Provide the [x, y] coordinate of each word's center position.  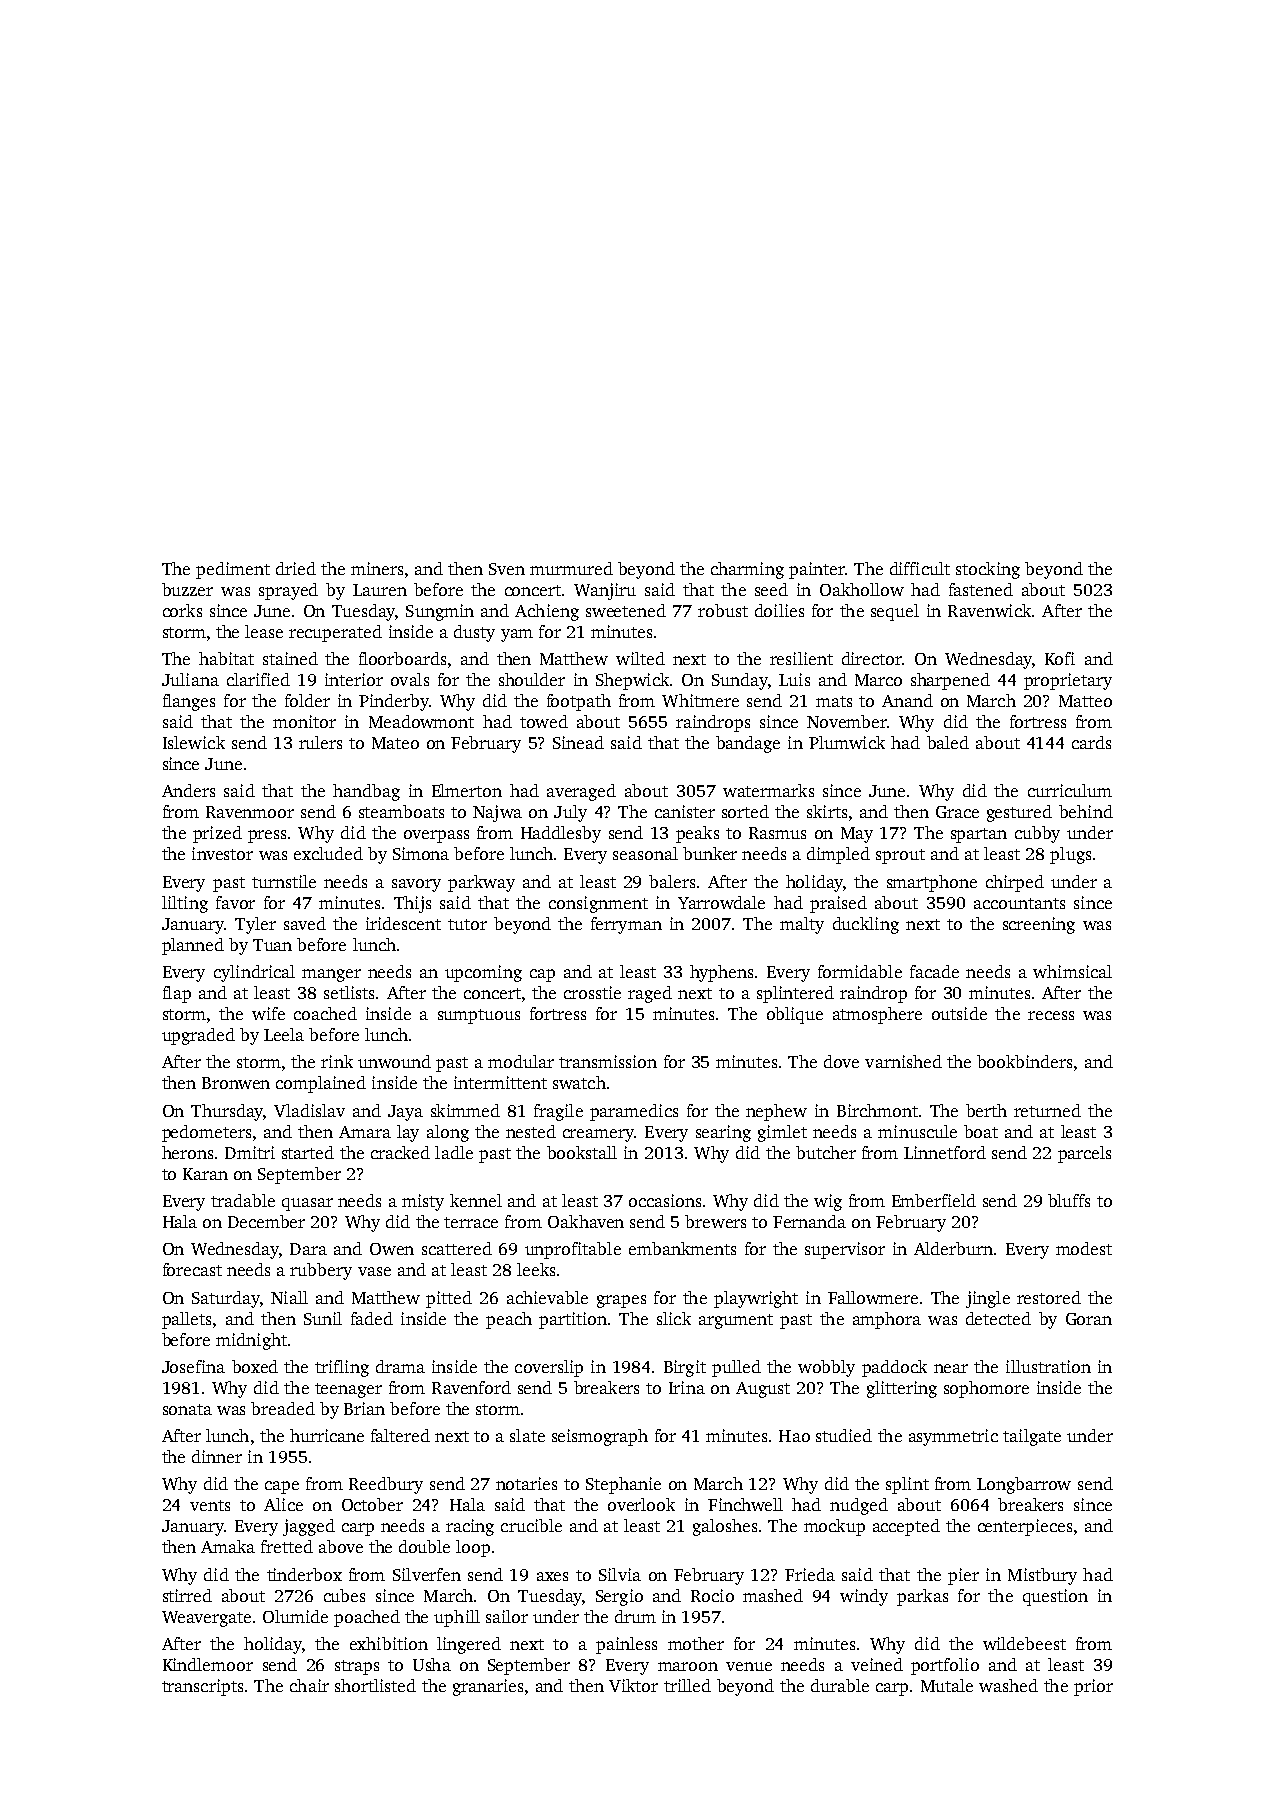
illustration [1048, 1366]
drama [400, 1366]
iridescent [403, 923]
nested [531, 1131]
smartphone [932, 883]
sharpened [950, 681]
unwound [394, 1061]
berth [986, 1110]
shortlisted [375, 1685]
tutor [467, 924]
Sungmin [440, 612]
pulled [736, 1368]
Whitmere [700, 700]
